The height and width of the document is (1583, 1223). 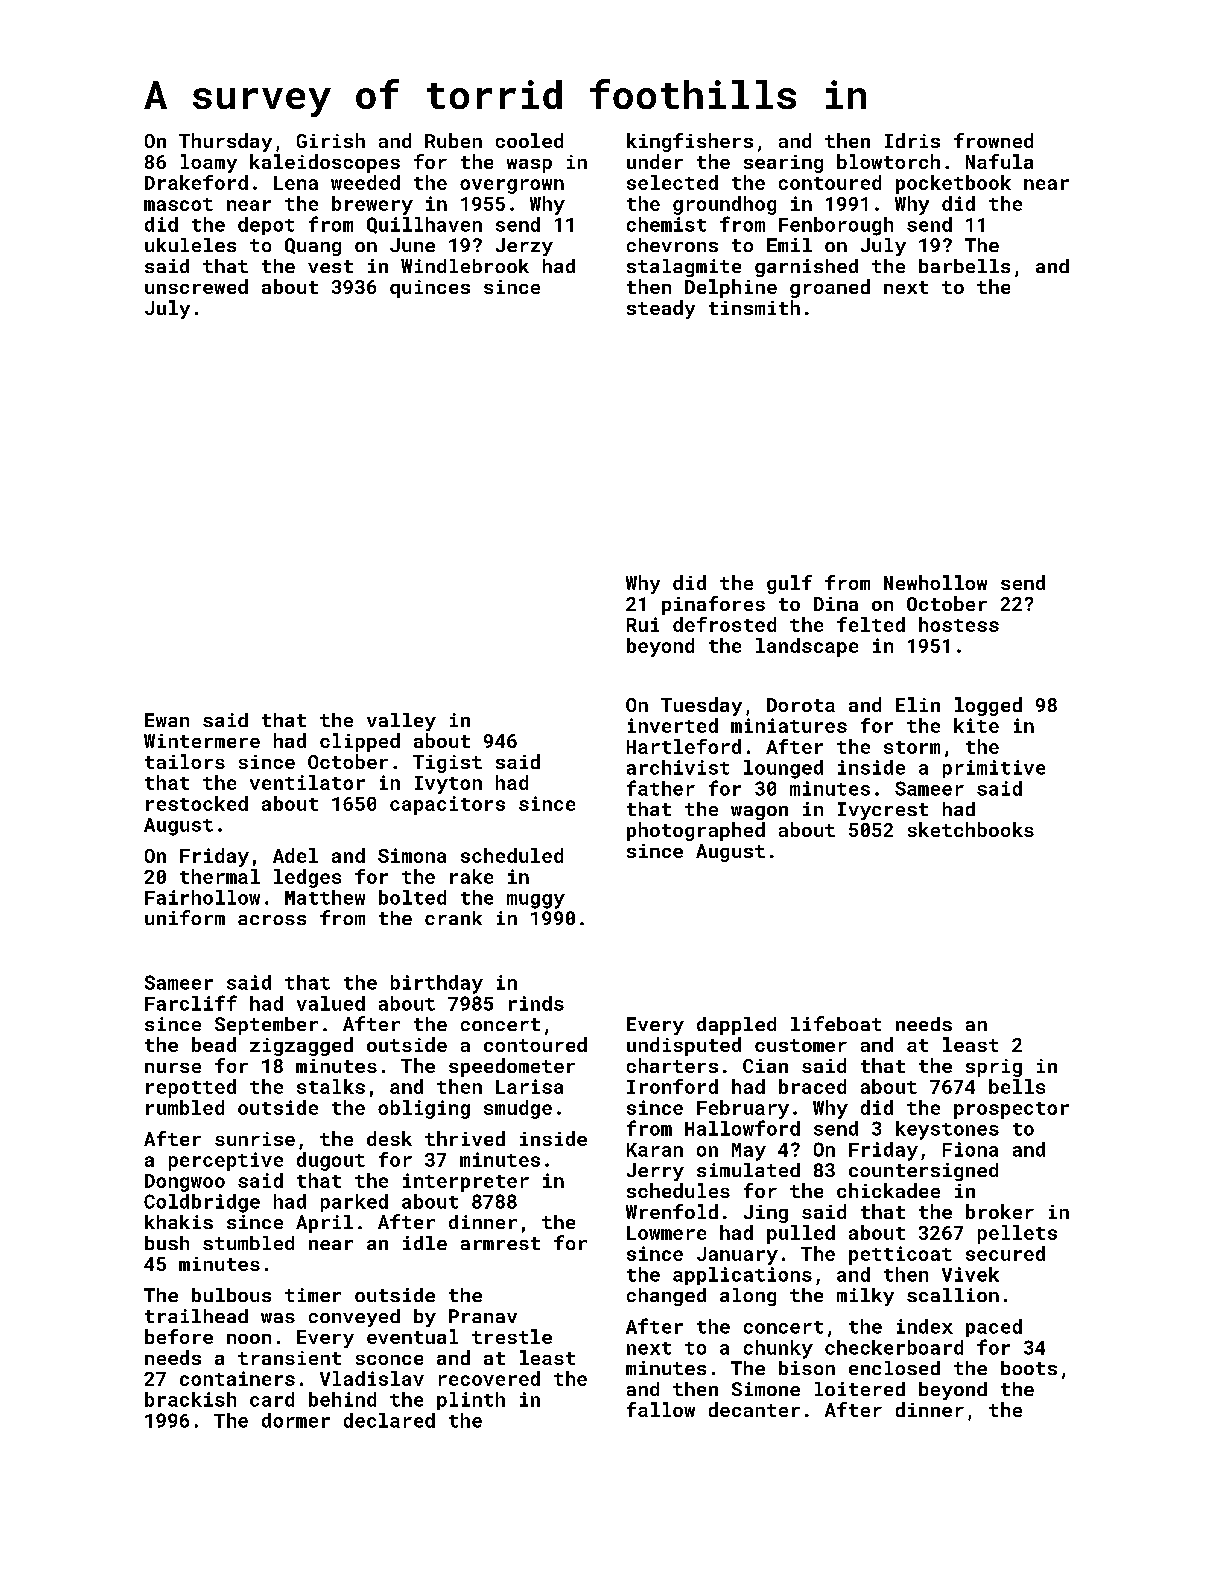 What do you see at coordinates (529, 166) in the document?
I see `wasp` at bounding box center [529, 166].
